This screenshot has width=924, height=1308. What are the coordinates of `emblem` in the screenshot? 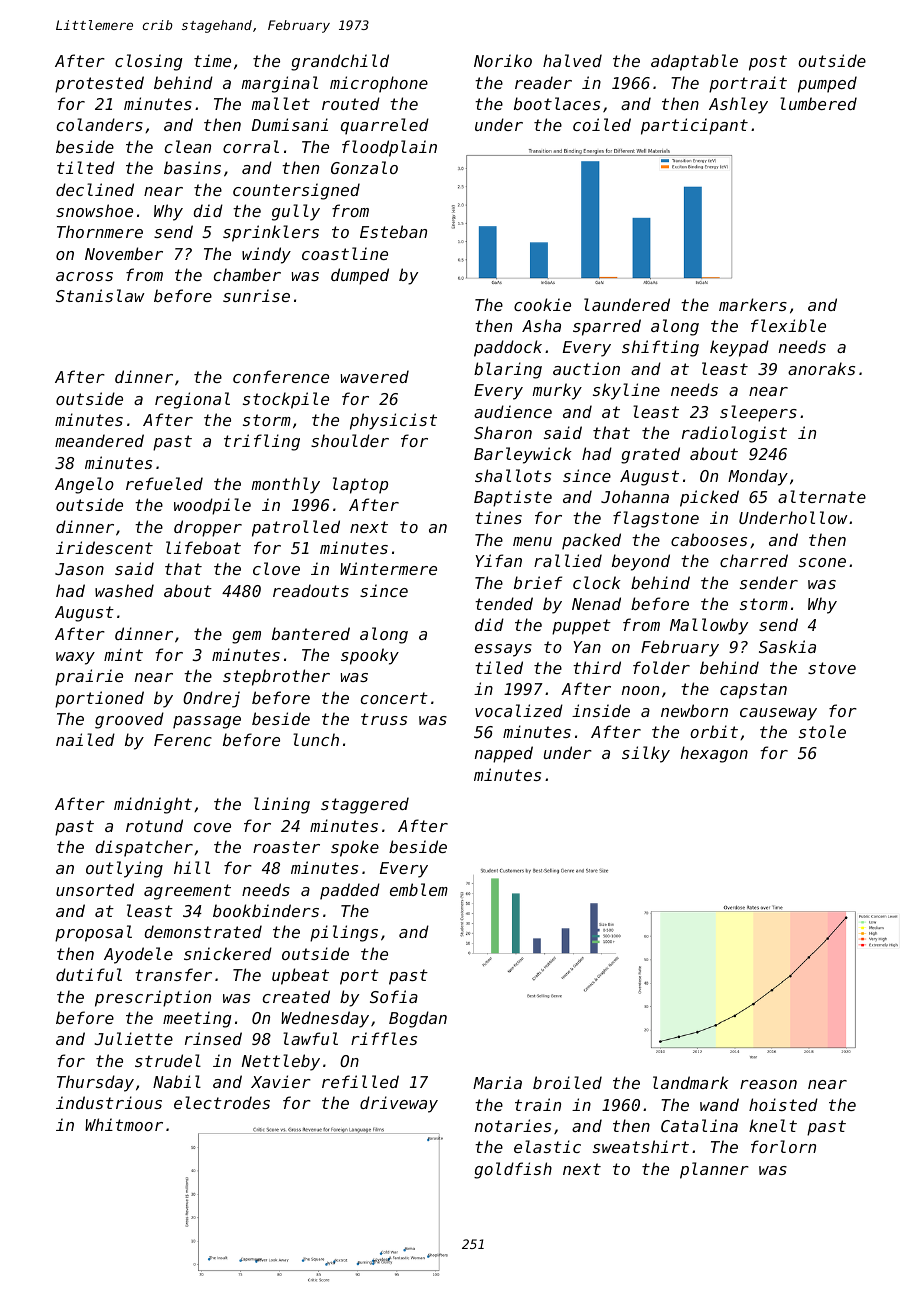 It's located at (419, 889).
